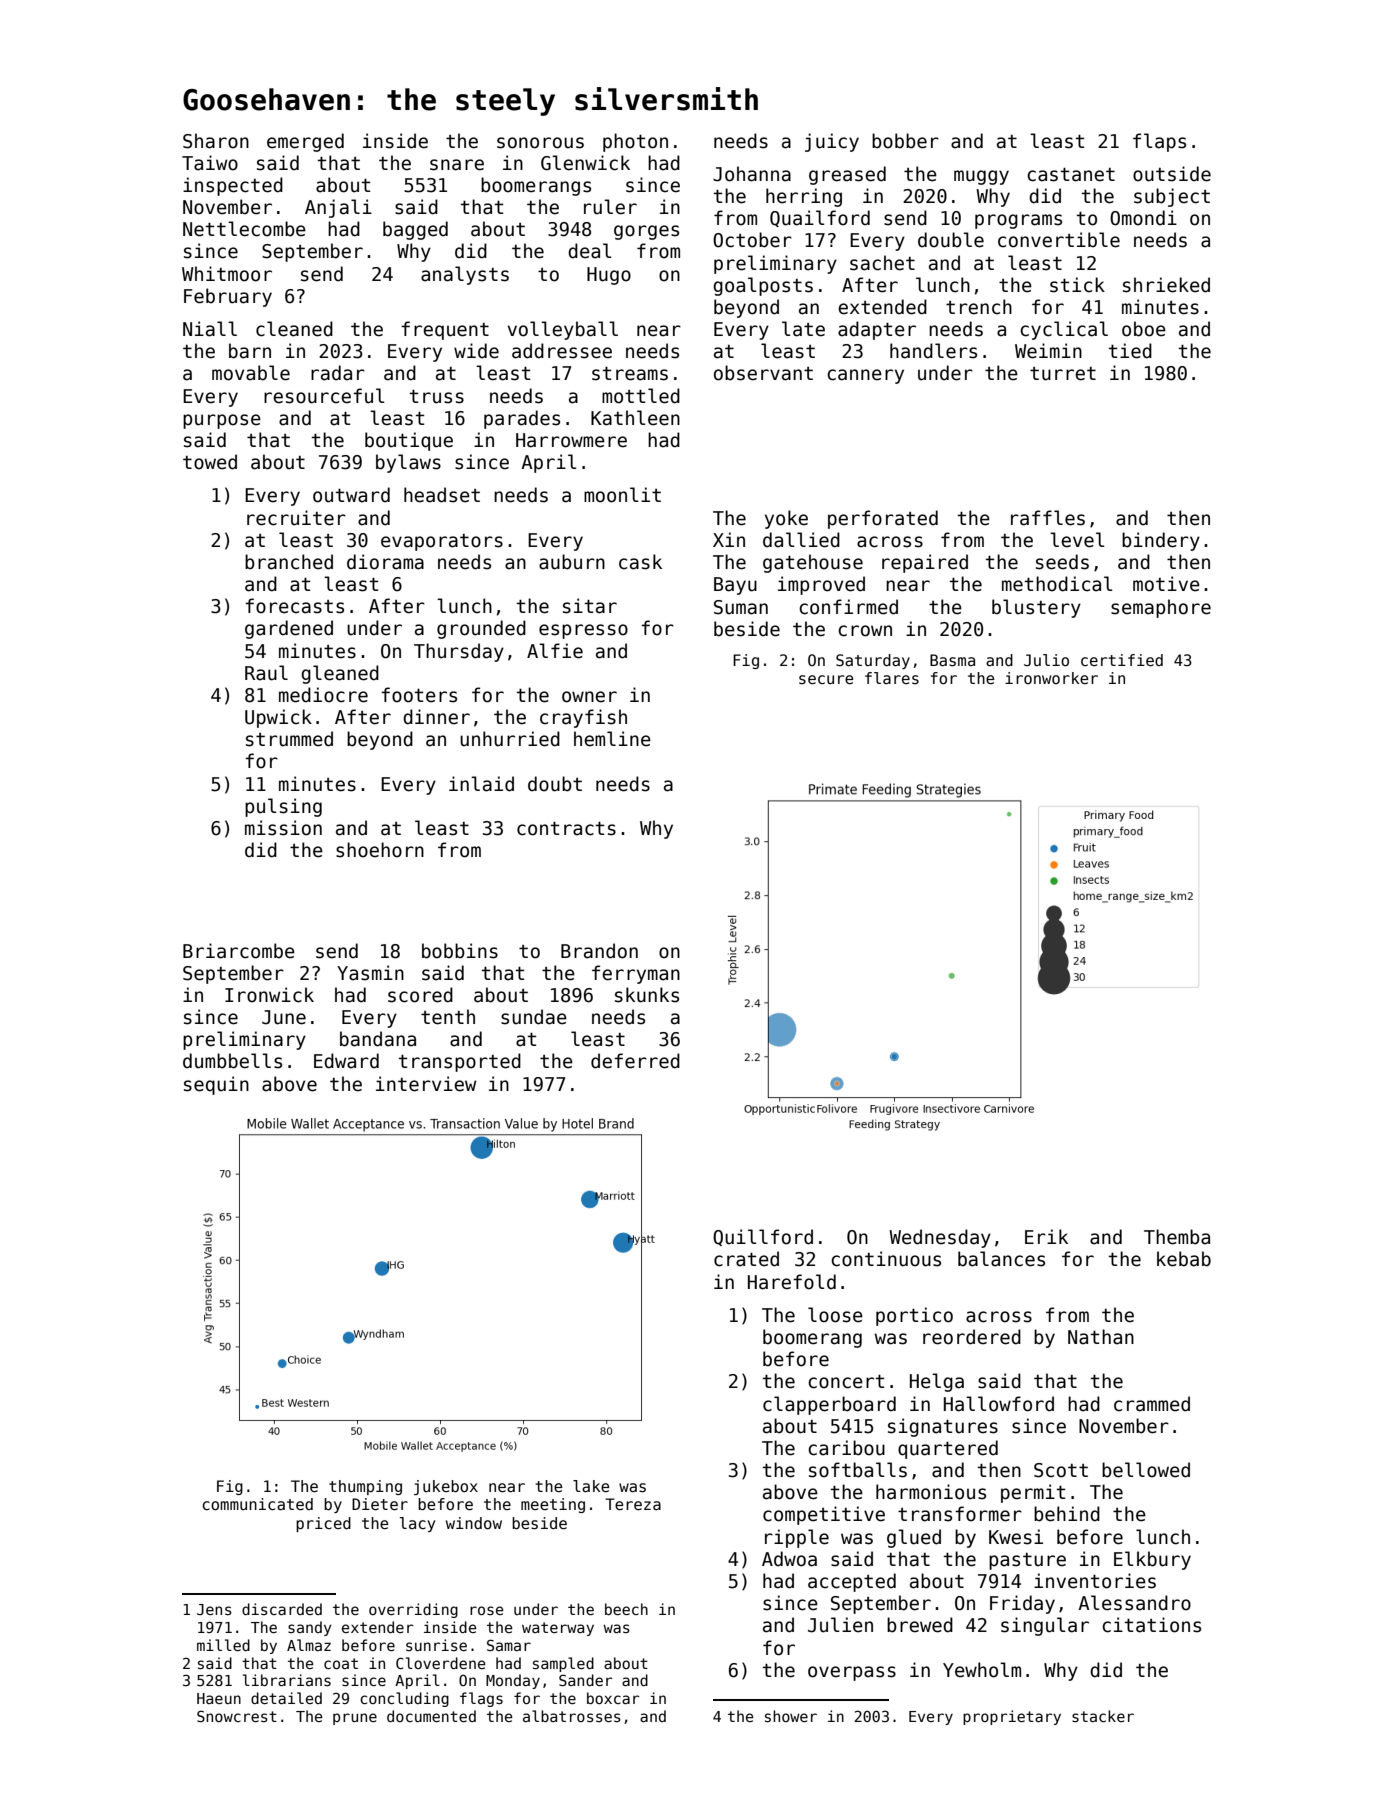 This document has width=1394, height=1804. I want to click on proprietary, so click(1012, 1717).
